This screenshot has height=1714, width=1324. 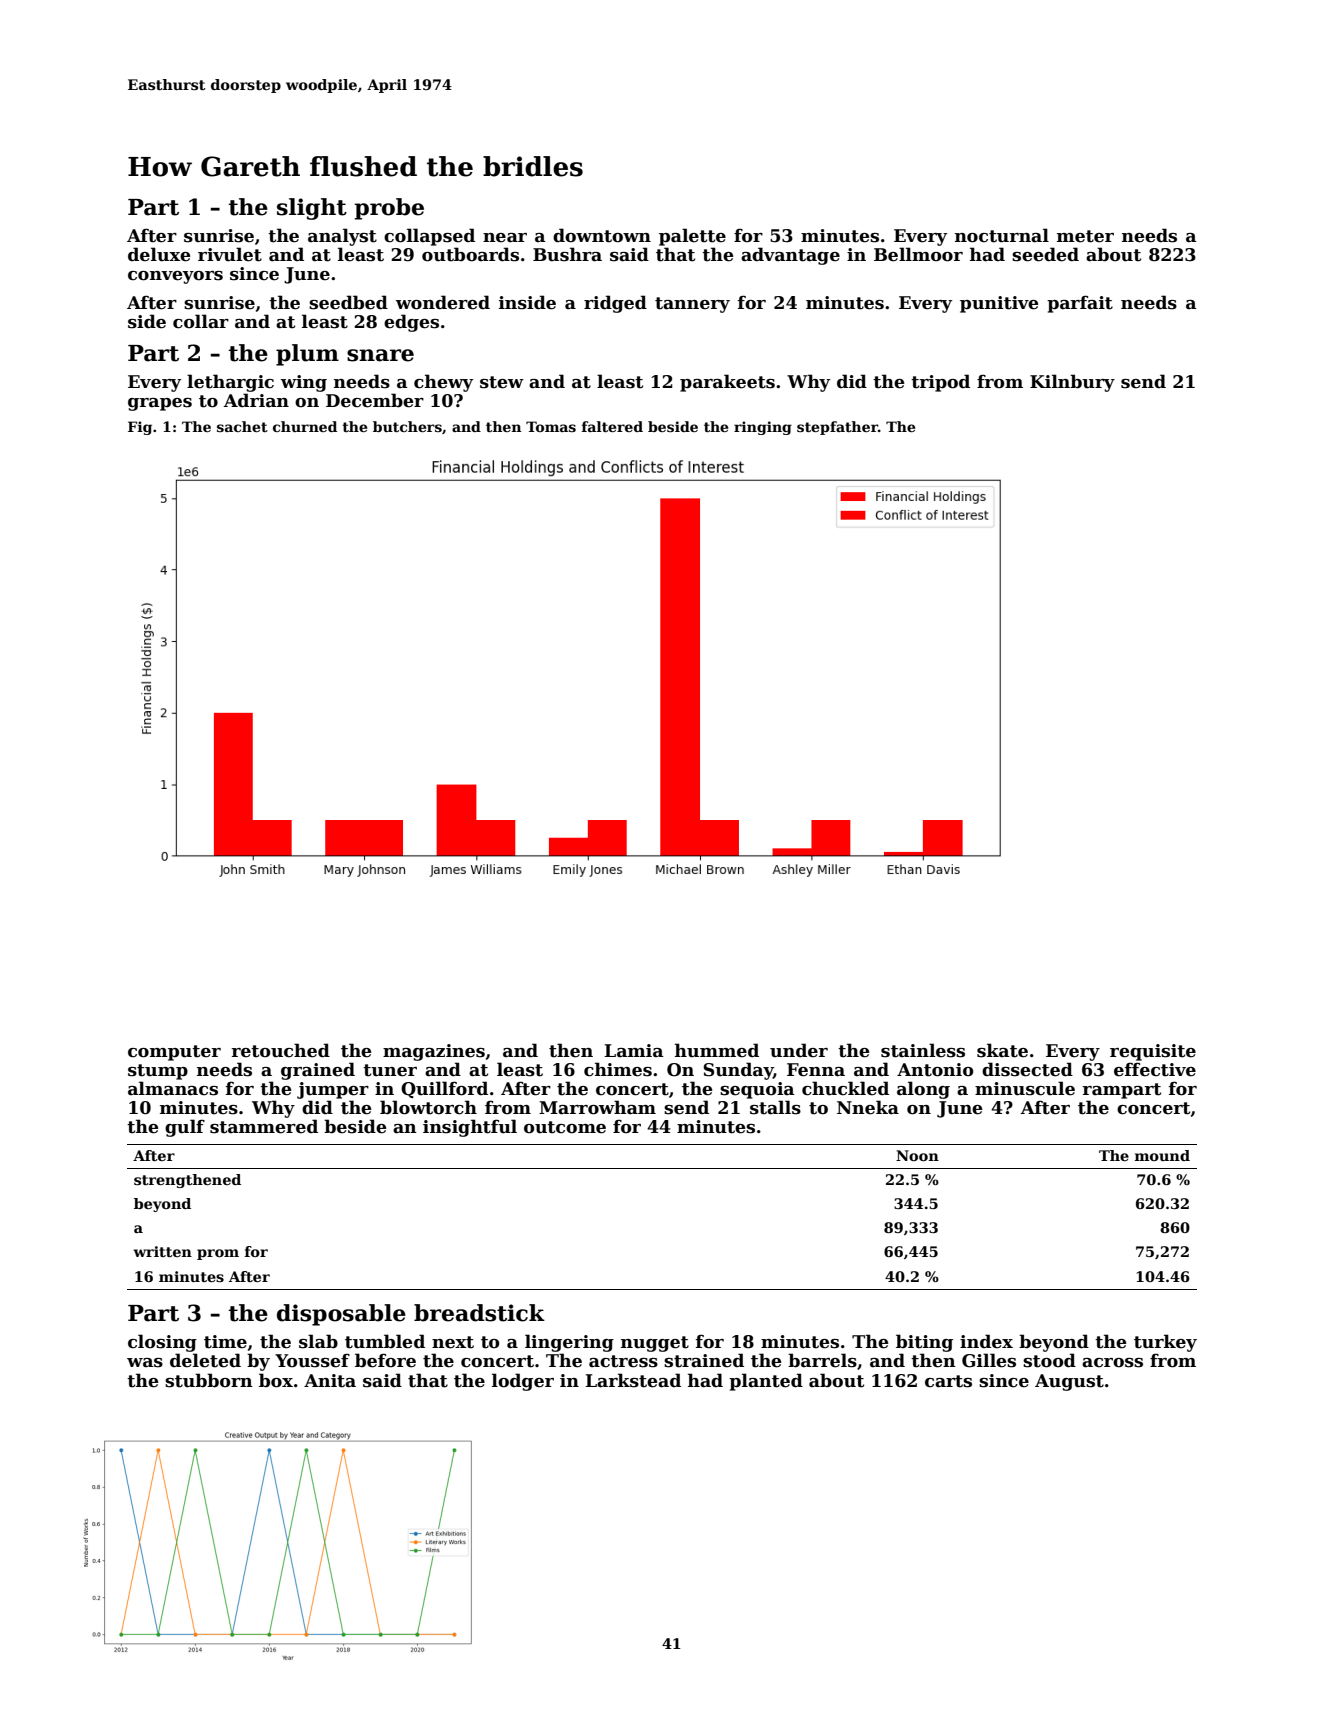 I want to click on stalls, so click(x=775, y=1107).
